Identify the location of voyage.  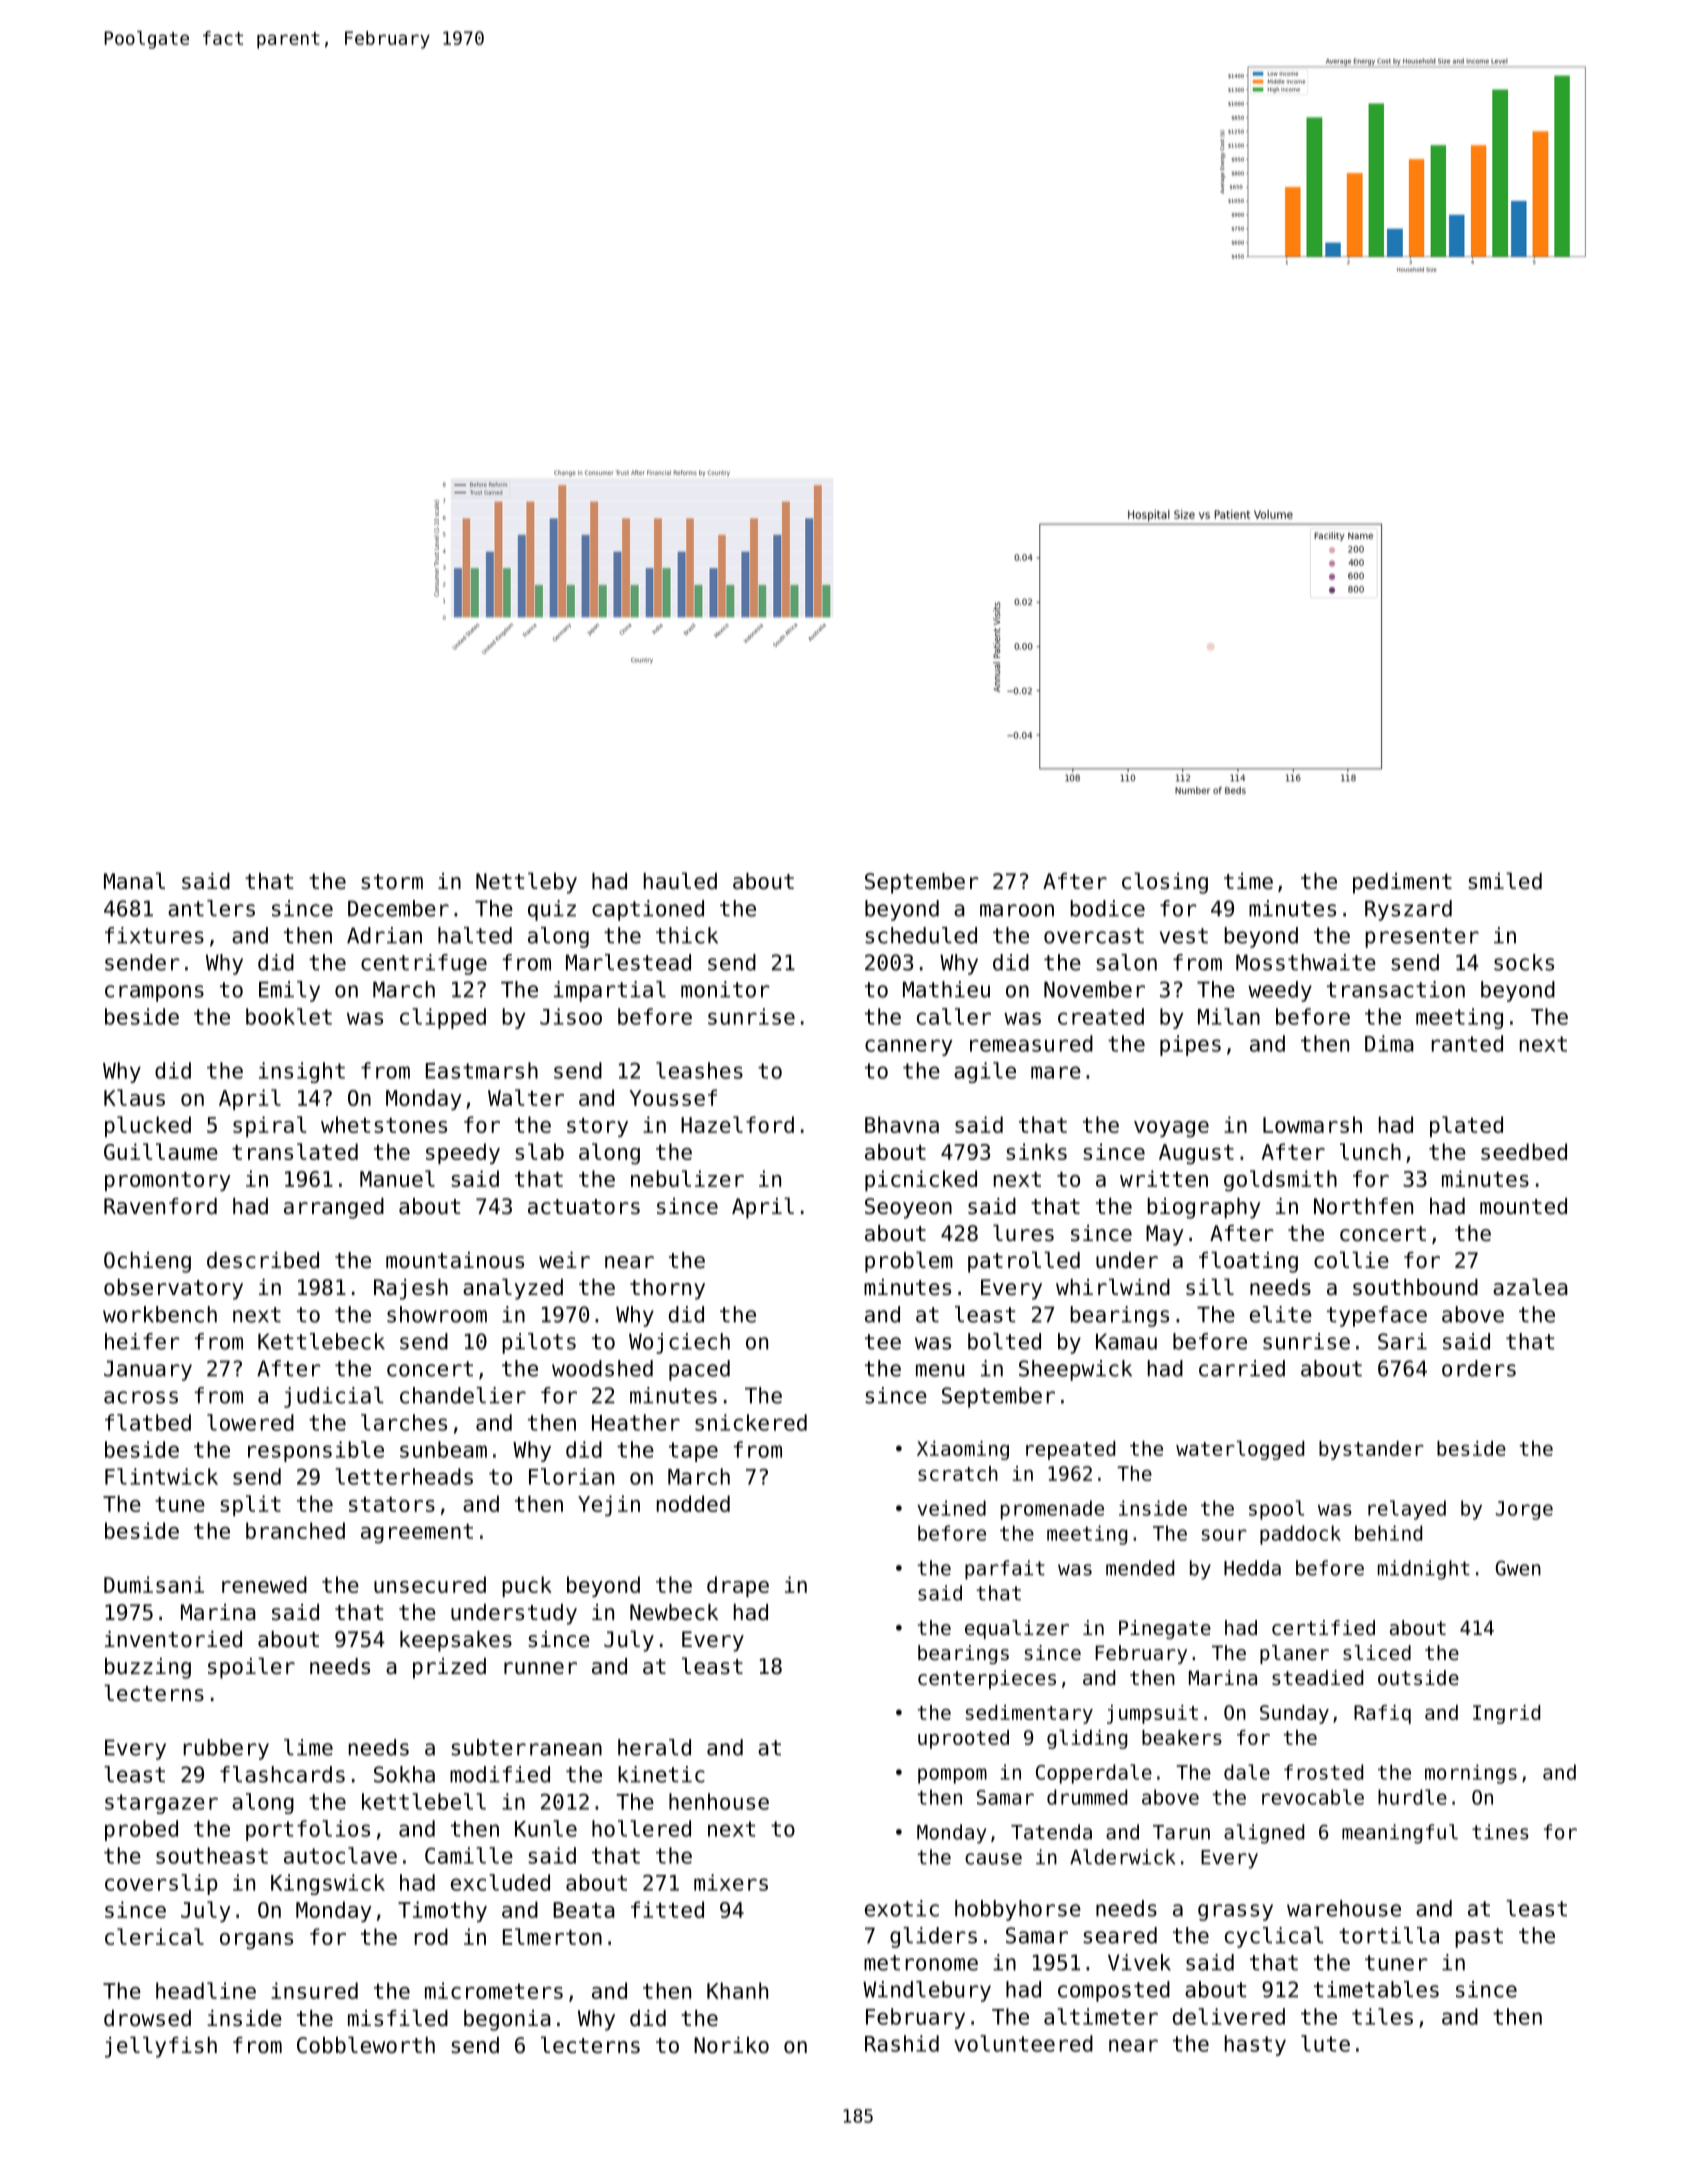
(1171, 1129).
